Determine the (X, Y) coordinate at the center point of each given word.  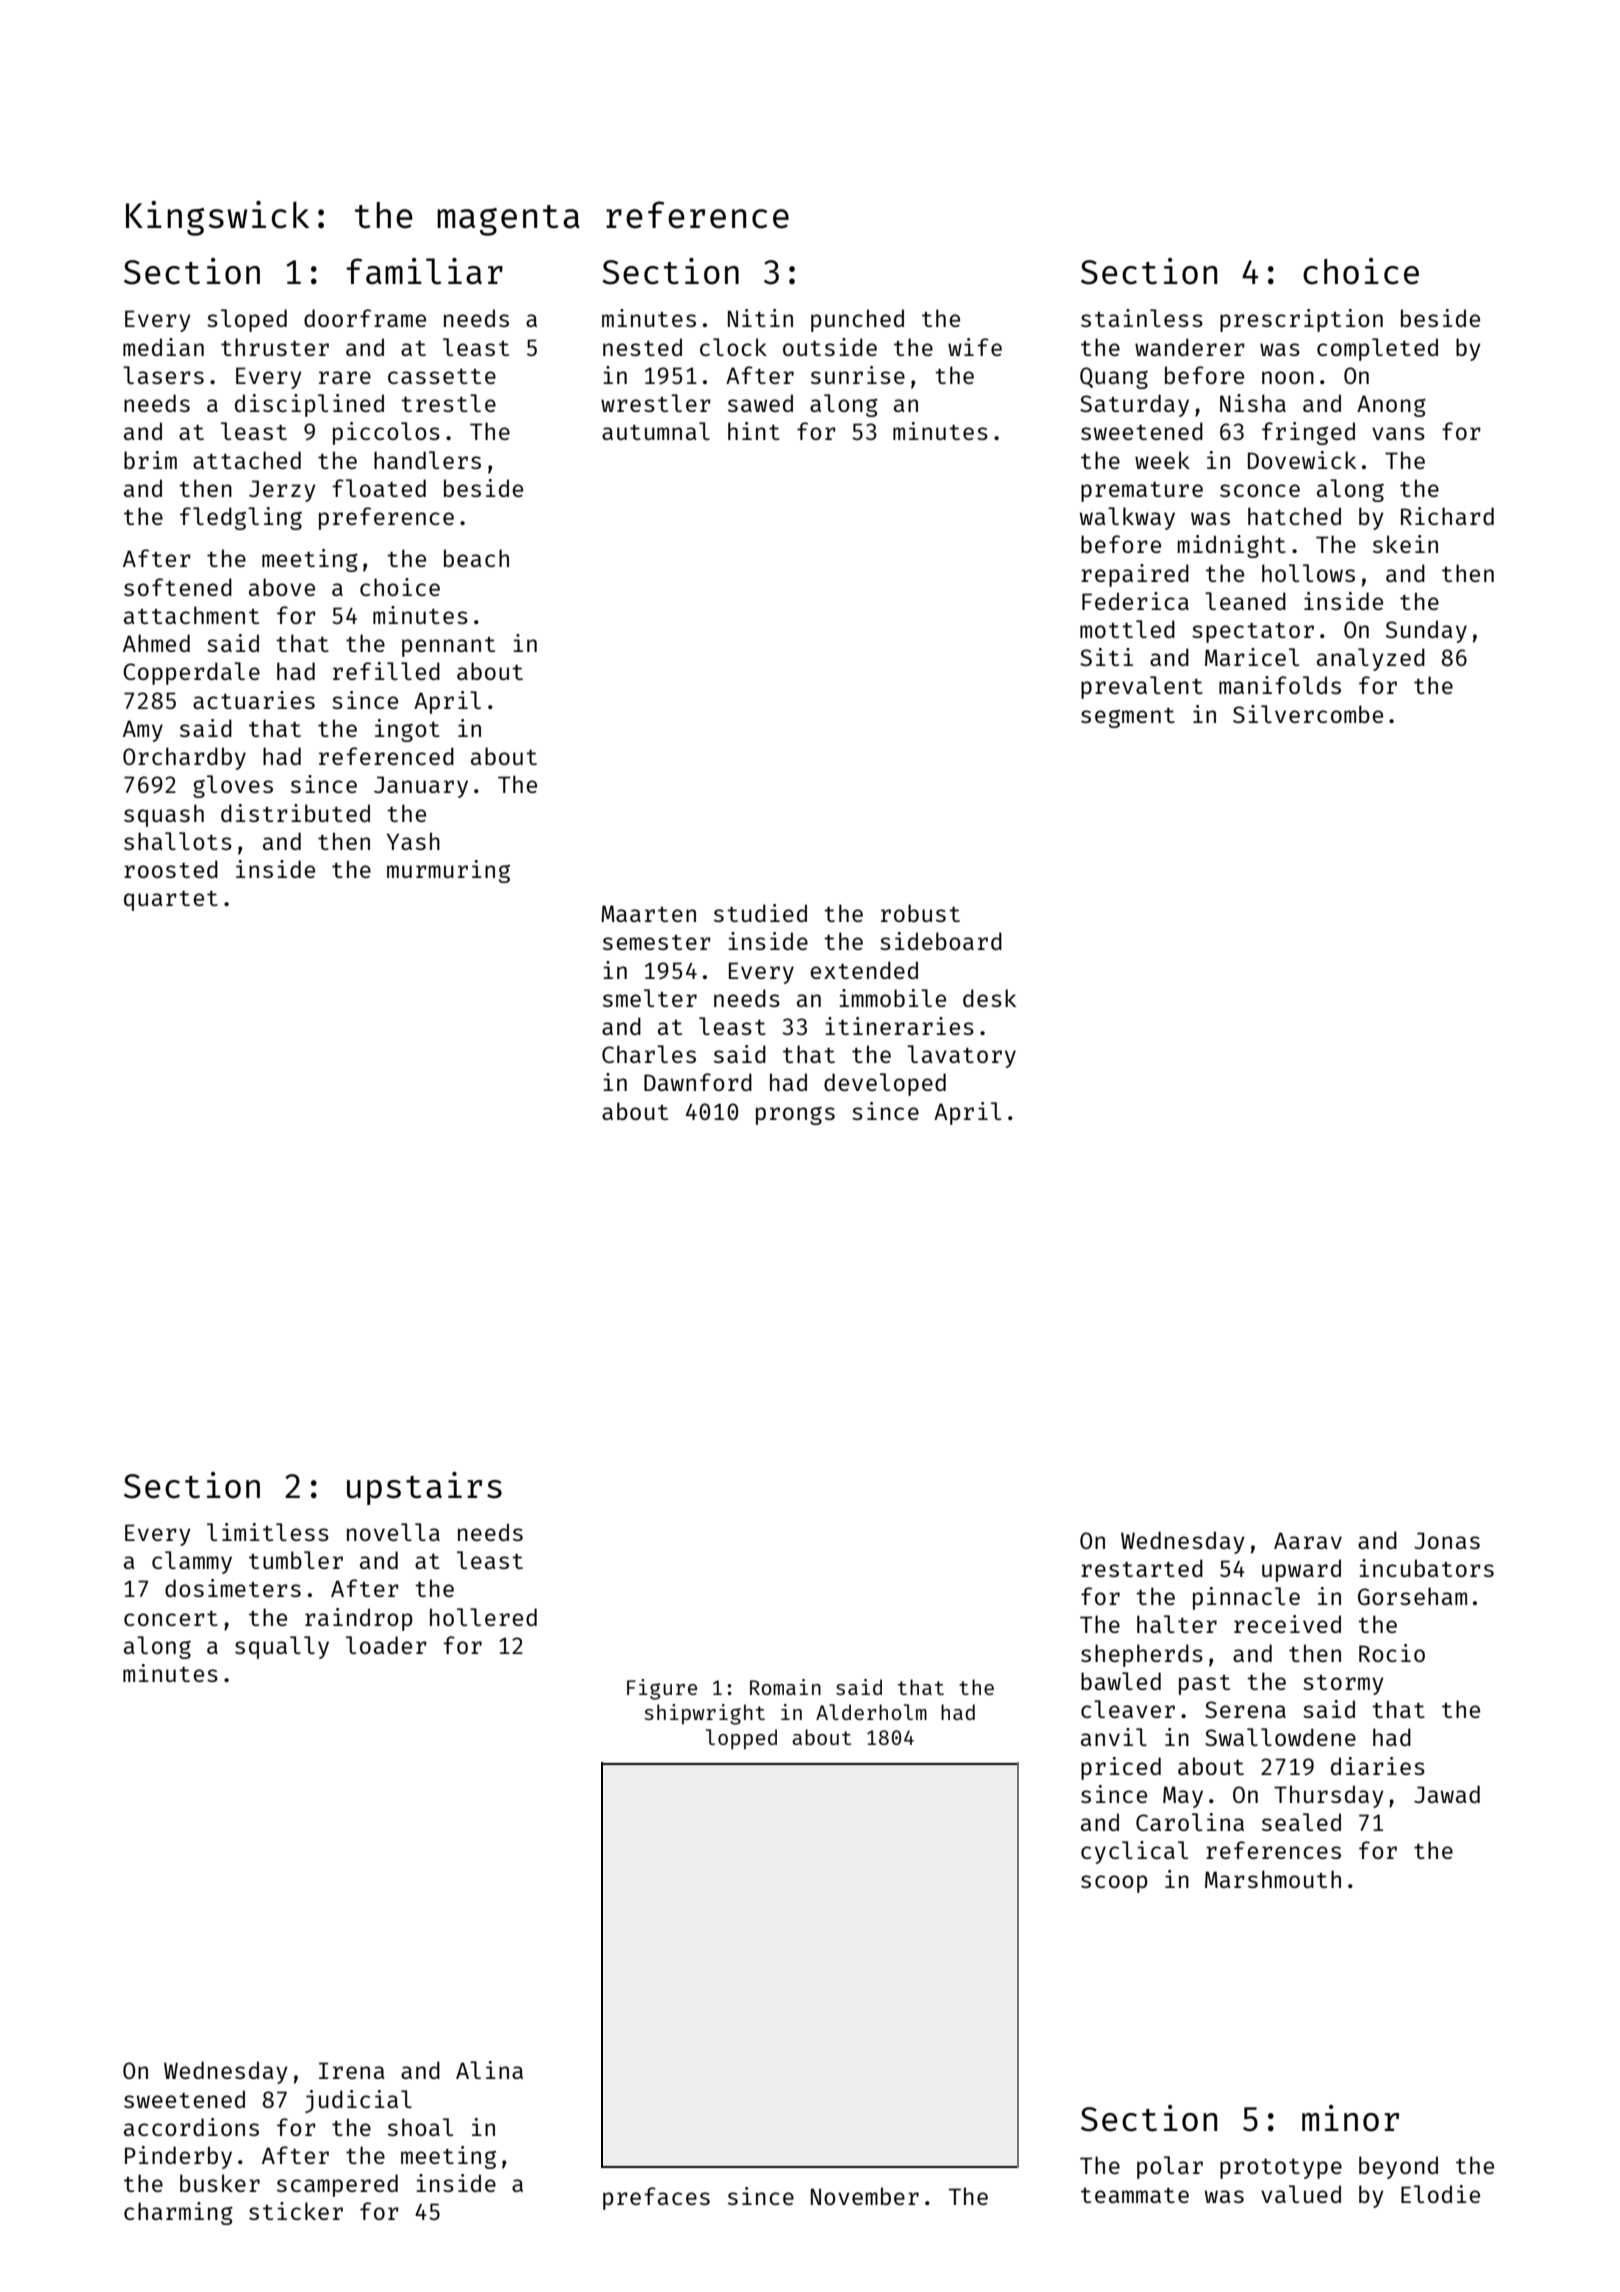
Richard (1447, 516)
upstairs (424, 1488)
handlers (427, 460)
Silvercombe (1308, 714)
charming (178, 2213)
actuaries (254, 700)
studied (760, 913)
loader (386, 1645)
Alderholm (871, 1712)
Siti (1106, 657)
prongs (795, 1116)
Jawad (1447, 1794)
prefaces (656, 2198)
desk (989, 998)
